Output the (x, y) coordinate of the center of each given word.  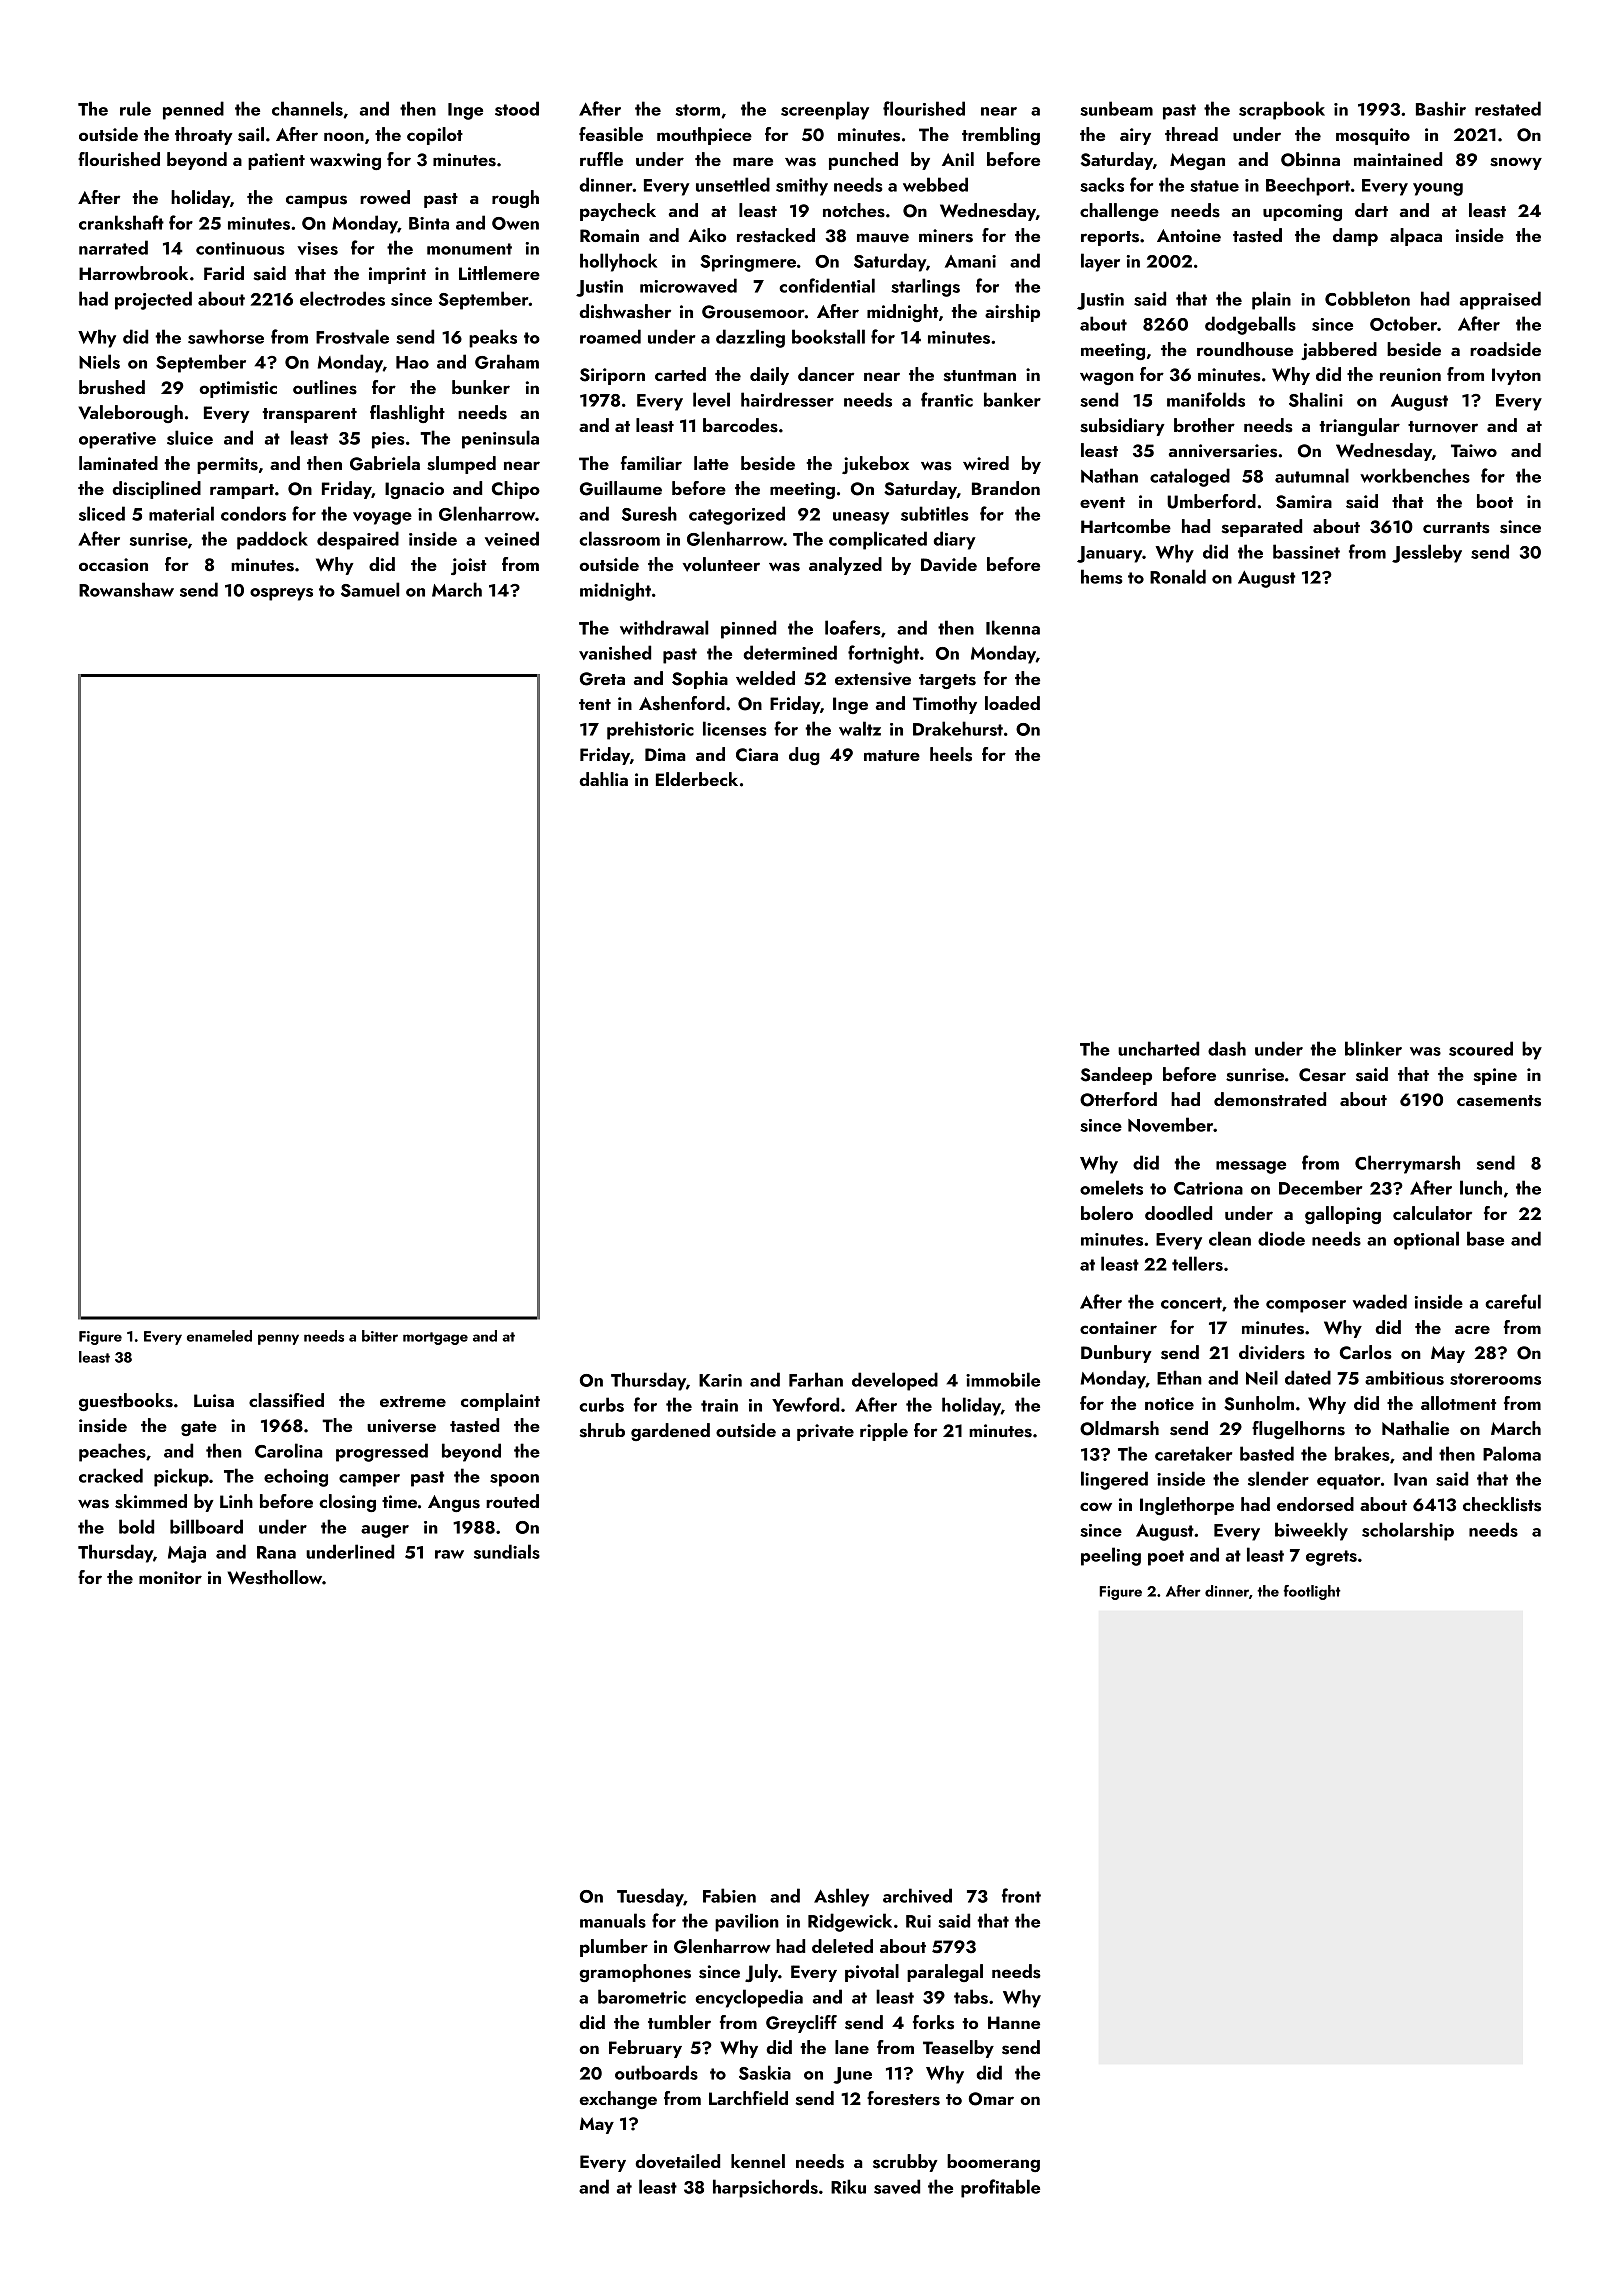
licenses (735, 728)
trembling (1001, 136)
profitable (1000, 2188)
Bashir (1441, 108)
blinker (1373, 1048)
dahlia (603, 779)
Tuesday (650, 1897)
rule (135, 108)
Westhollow (275, 1577)
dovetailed (677, 2161)
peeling (1111, 1556)
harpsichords (765, 2188)
